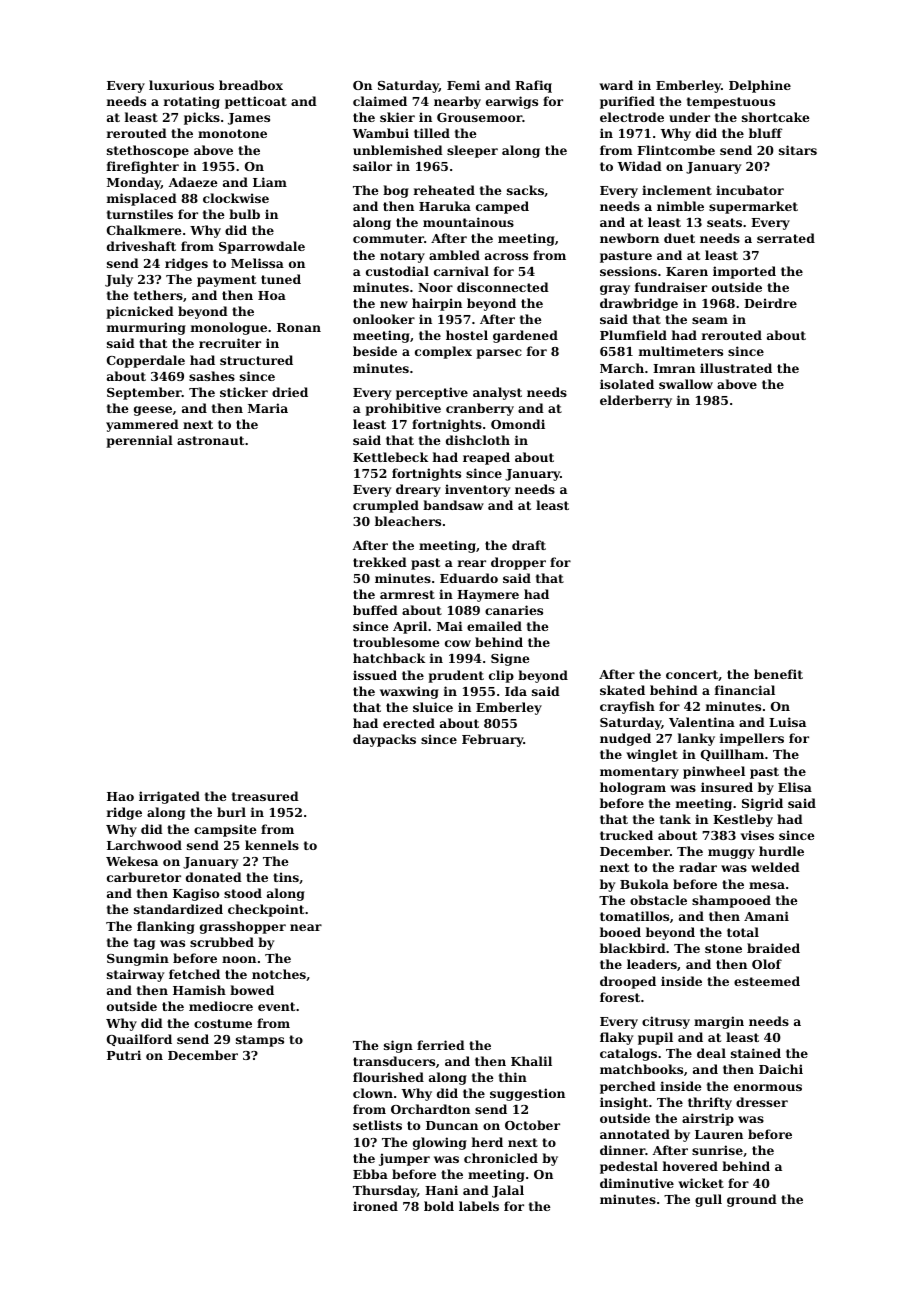 The width and height of the screenshot is (924, 1308). Describe the element at coordinates (710, 320) in the screenshot. I see `seam` at that location.
